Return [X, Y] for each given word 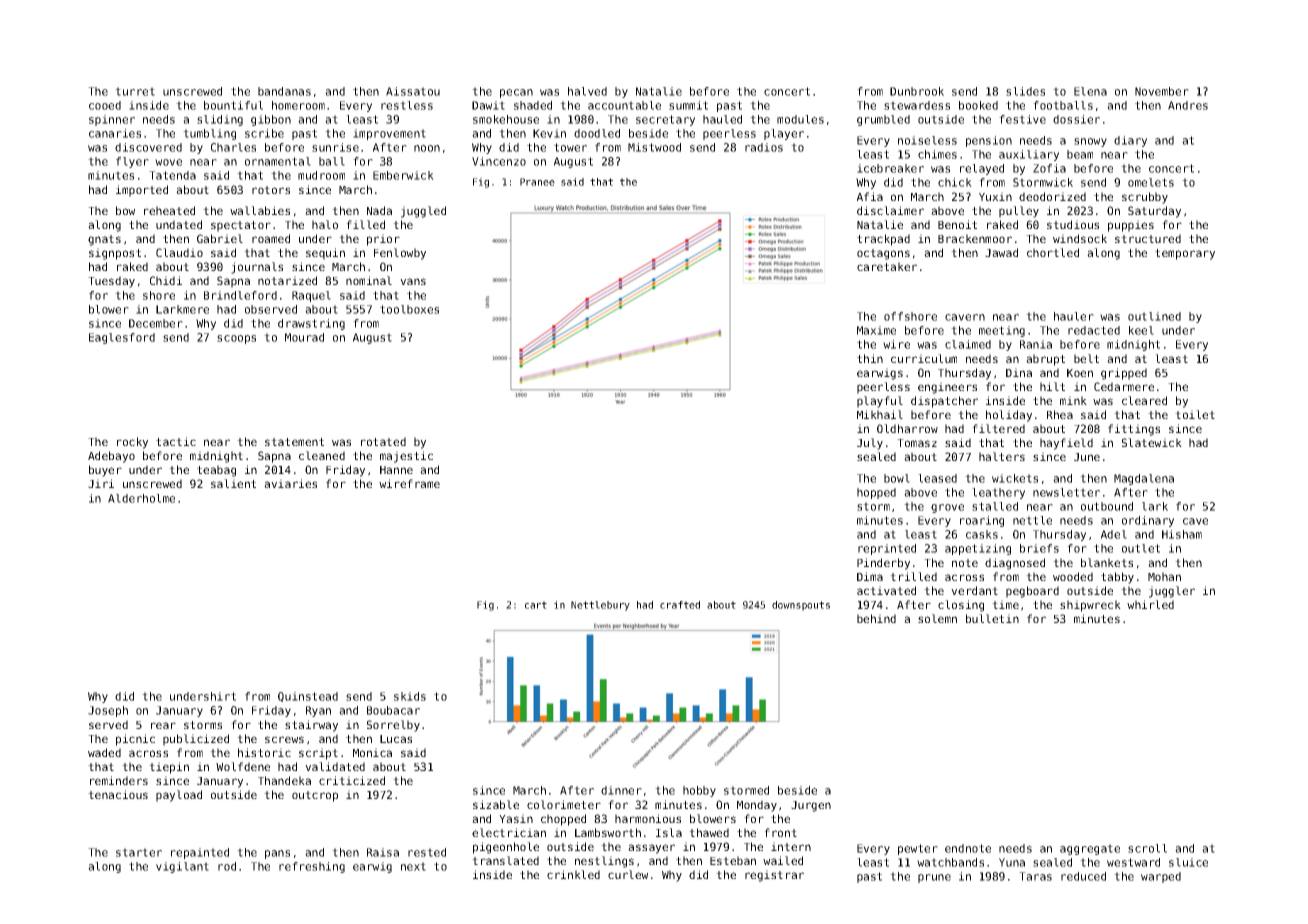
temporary [1185, 254]
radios [764, 147]
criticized [352, 780]
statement [294, 442]
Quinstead [308, 697]
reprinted [887, 549]
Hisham [1182, 534]
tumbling [209, 134]
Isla [669, 832]
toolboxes [409, 309]
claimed [968, 344]
